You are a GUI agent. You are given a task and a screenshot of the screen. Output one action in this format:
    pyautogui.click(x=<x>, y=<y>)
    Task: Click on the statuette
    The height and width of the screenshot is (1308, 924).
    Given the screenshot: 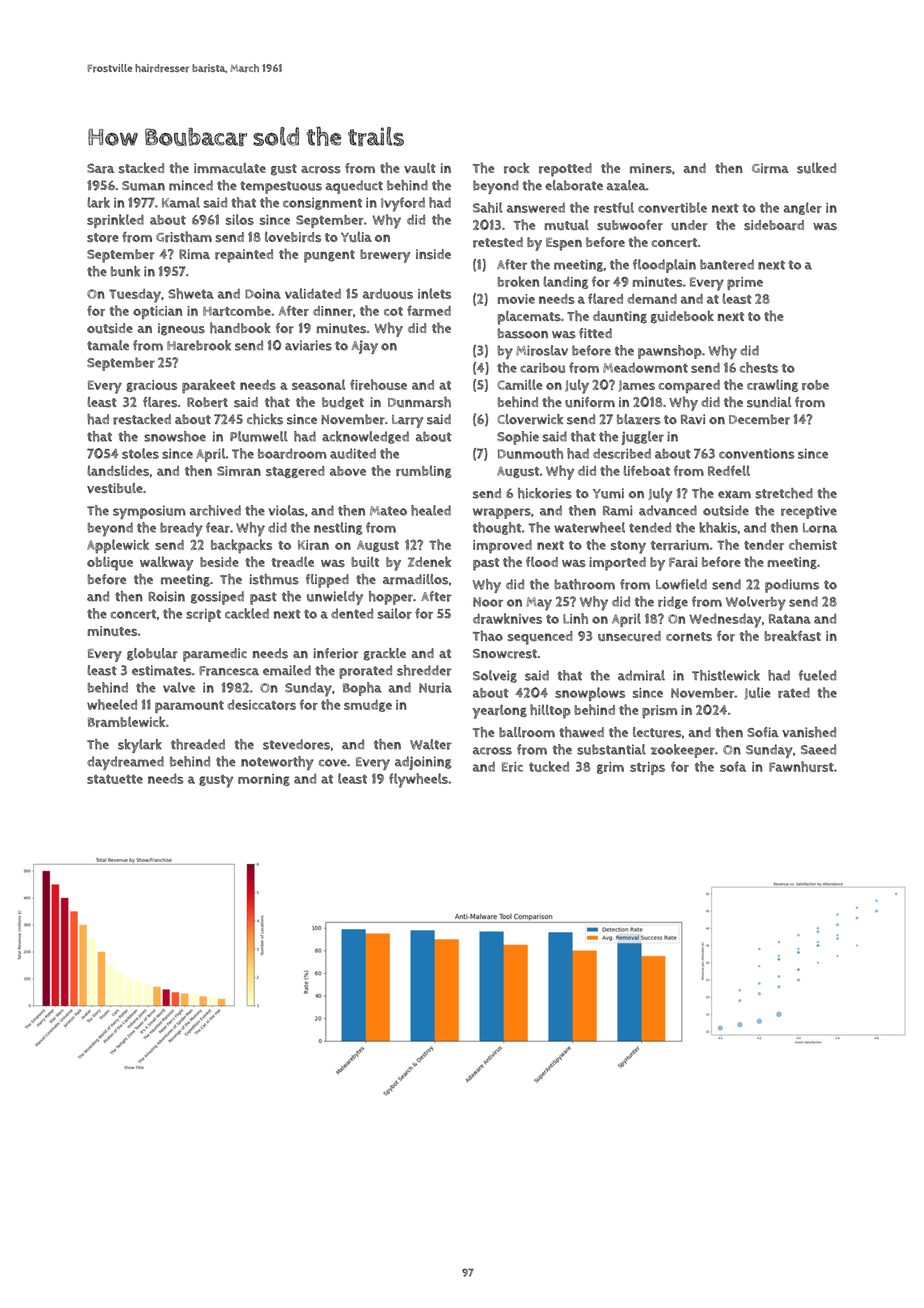 What is the action you would take?
    pyautogui.click(x=115, y=779)
